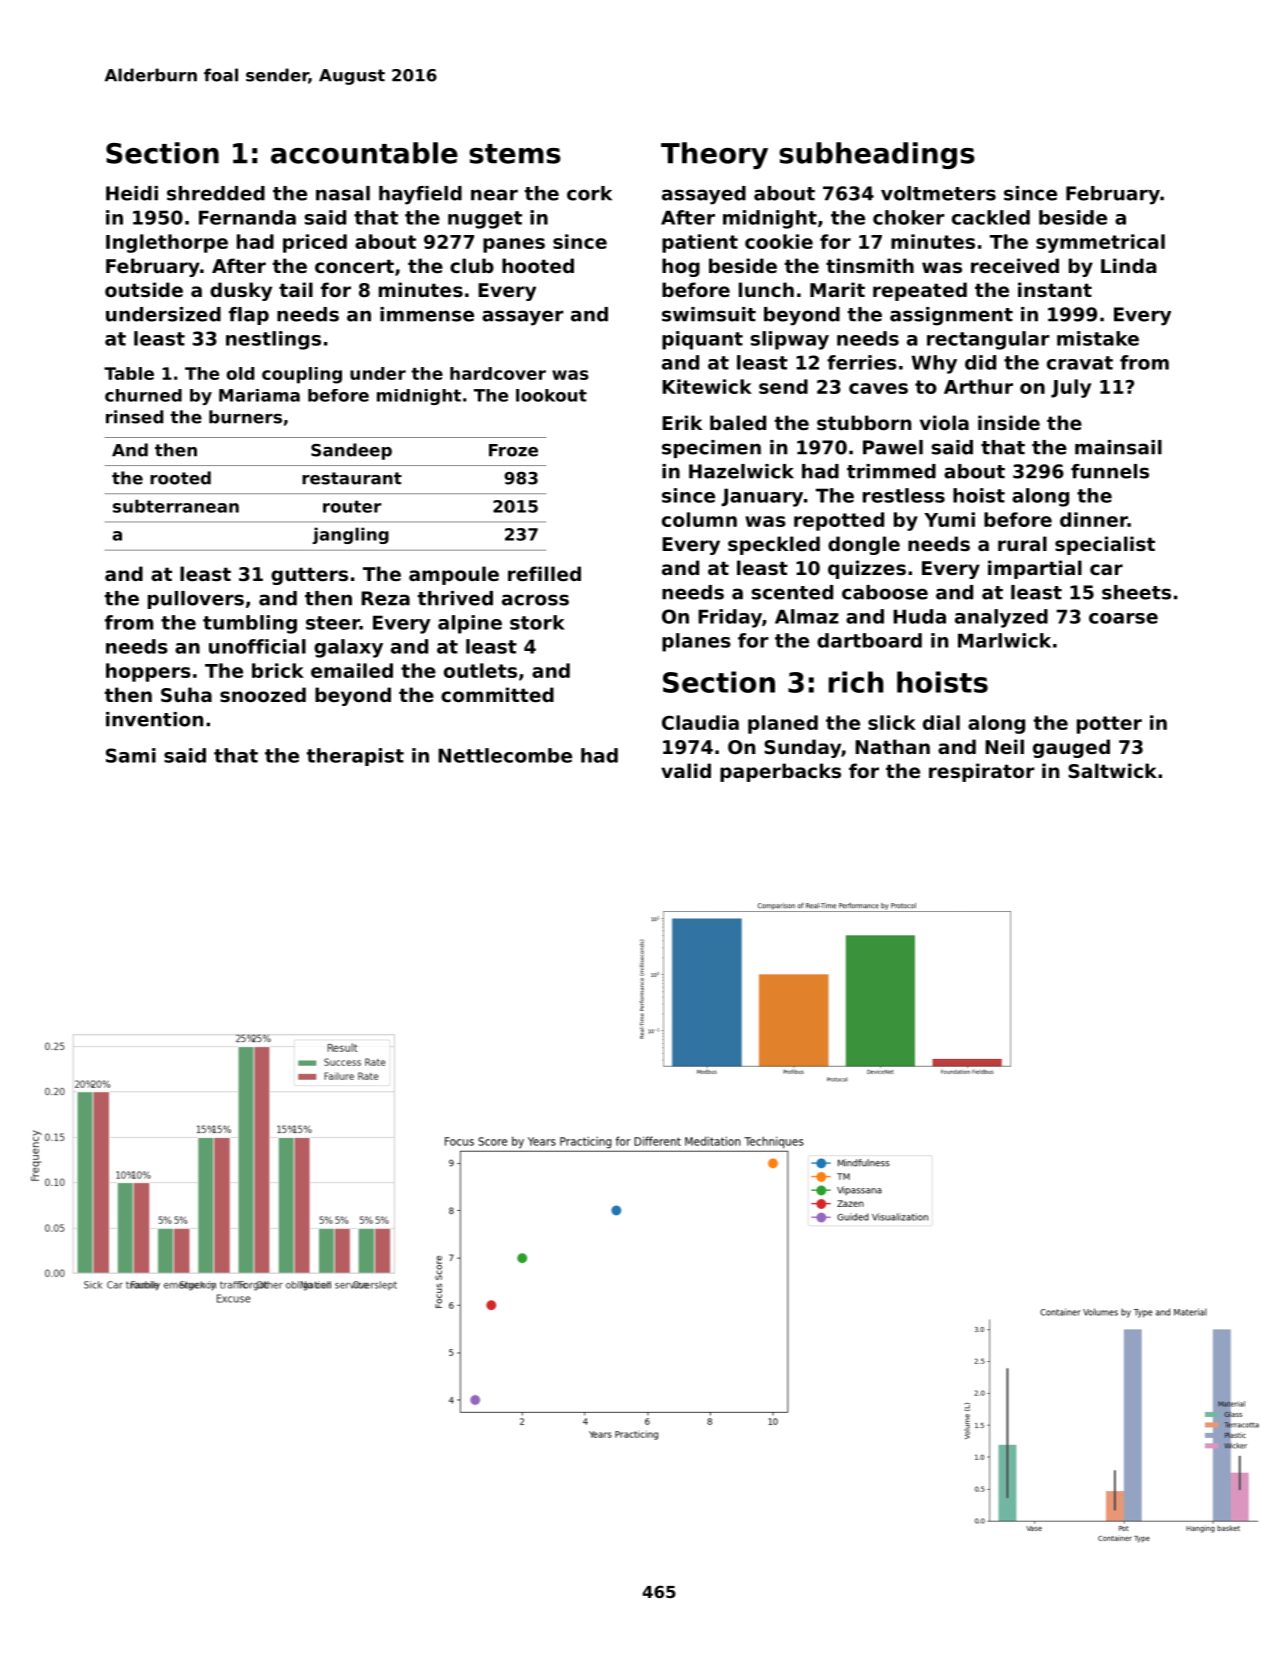 Image resolution: width=1284 pixels, height=1662 pixels. I want to click on Heidi, so click(132, 193).
